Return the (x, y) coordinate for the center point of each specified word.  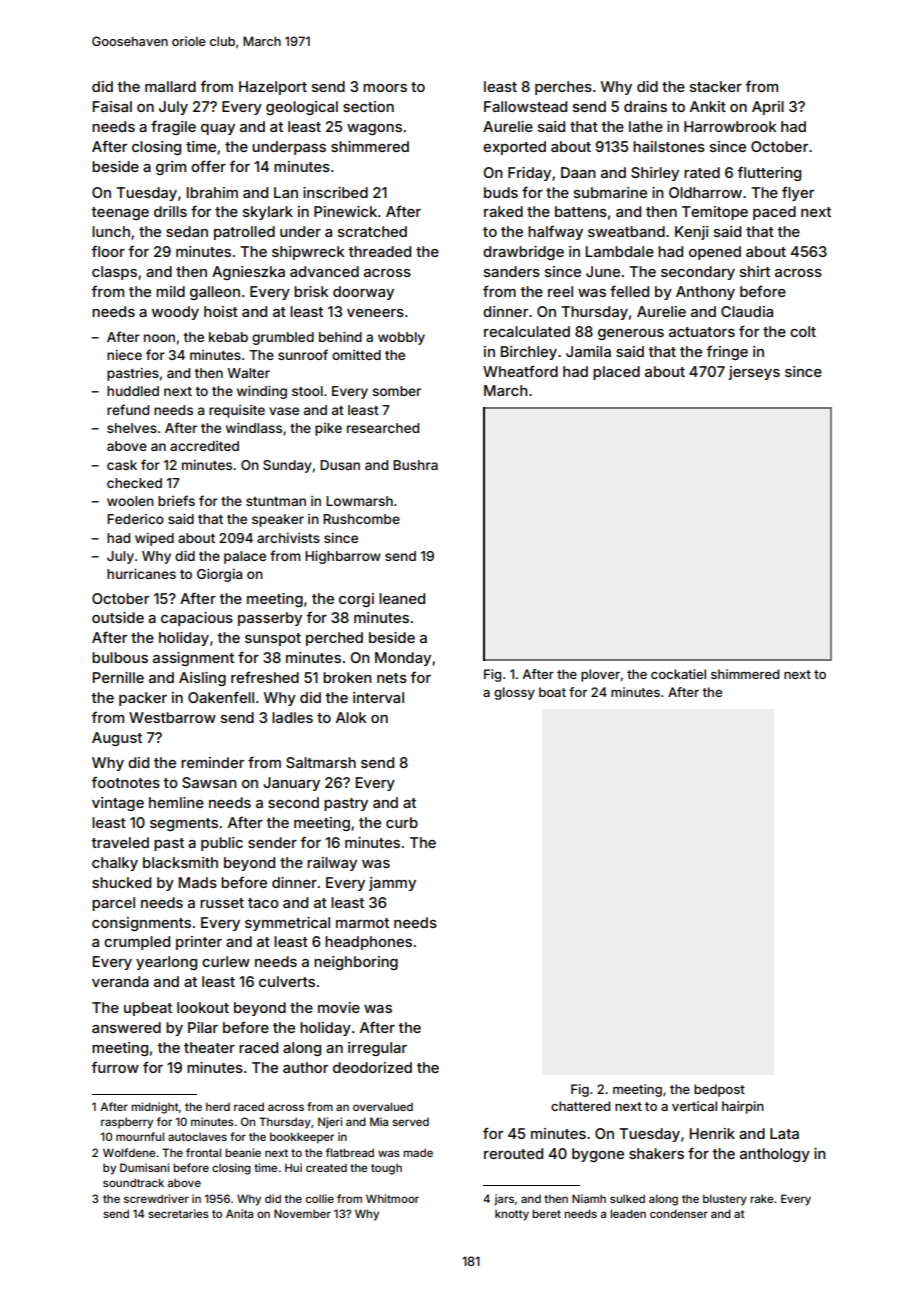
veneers (375, 313)
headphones (368, 943)
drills (170, 211)
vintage (118, 804)
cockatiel (678, 674)
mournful (140, 1136)
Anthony (705, 293)
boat (552, 692)
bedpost (719, 1090)
